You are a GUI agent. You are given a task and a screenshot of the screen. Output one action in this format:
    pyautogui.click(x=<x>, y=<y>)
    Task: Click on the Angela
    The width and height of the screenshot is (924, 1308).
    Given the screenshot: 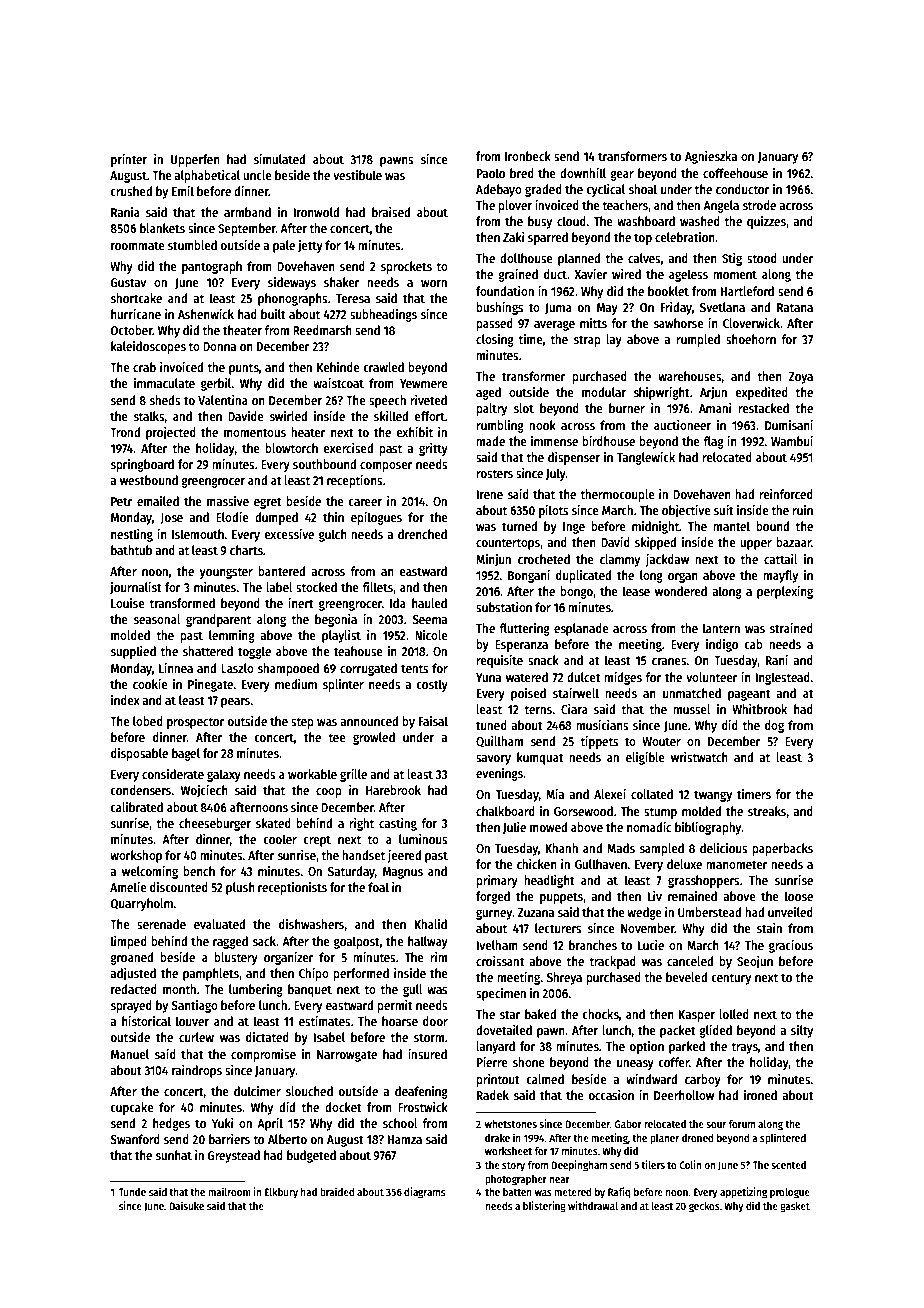 What is the action you would take?
    pyautogui.click(x=721, y=206)
